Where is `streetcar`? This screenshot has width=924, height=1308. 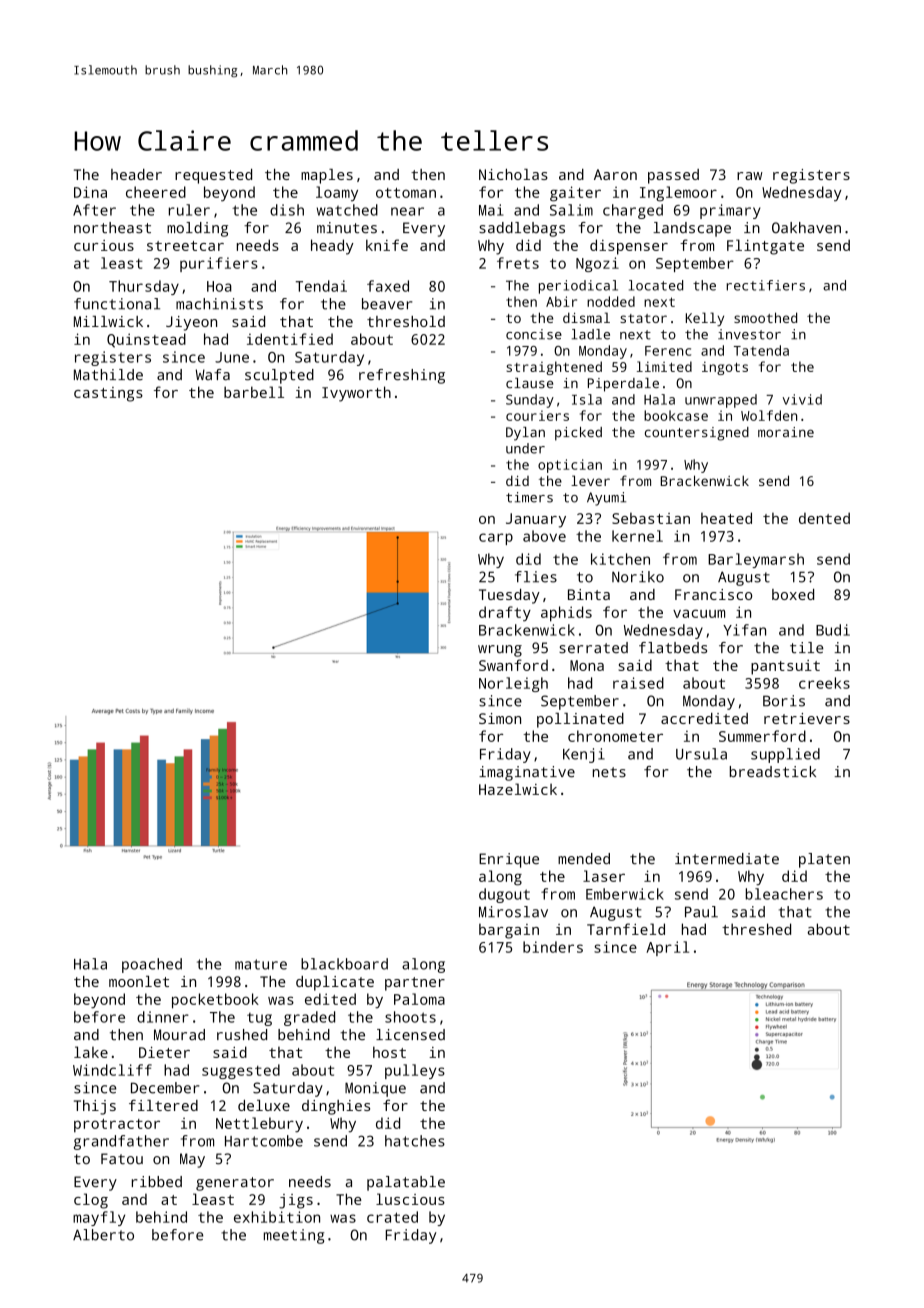 streetcar is located at coordinates (185, 246).
